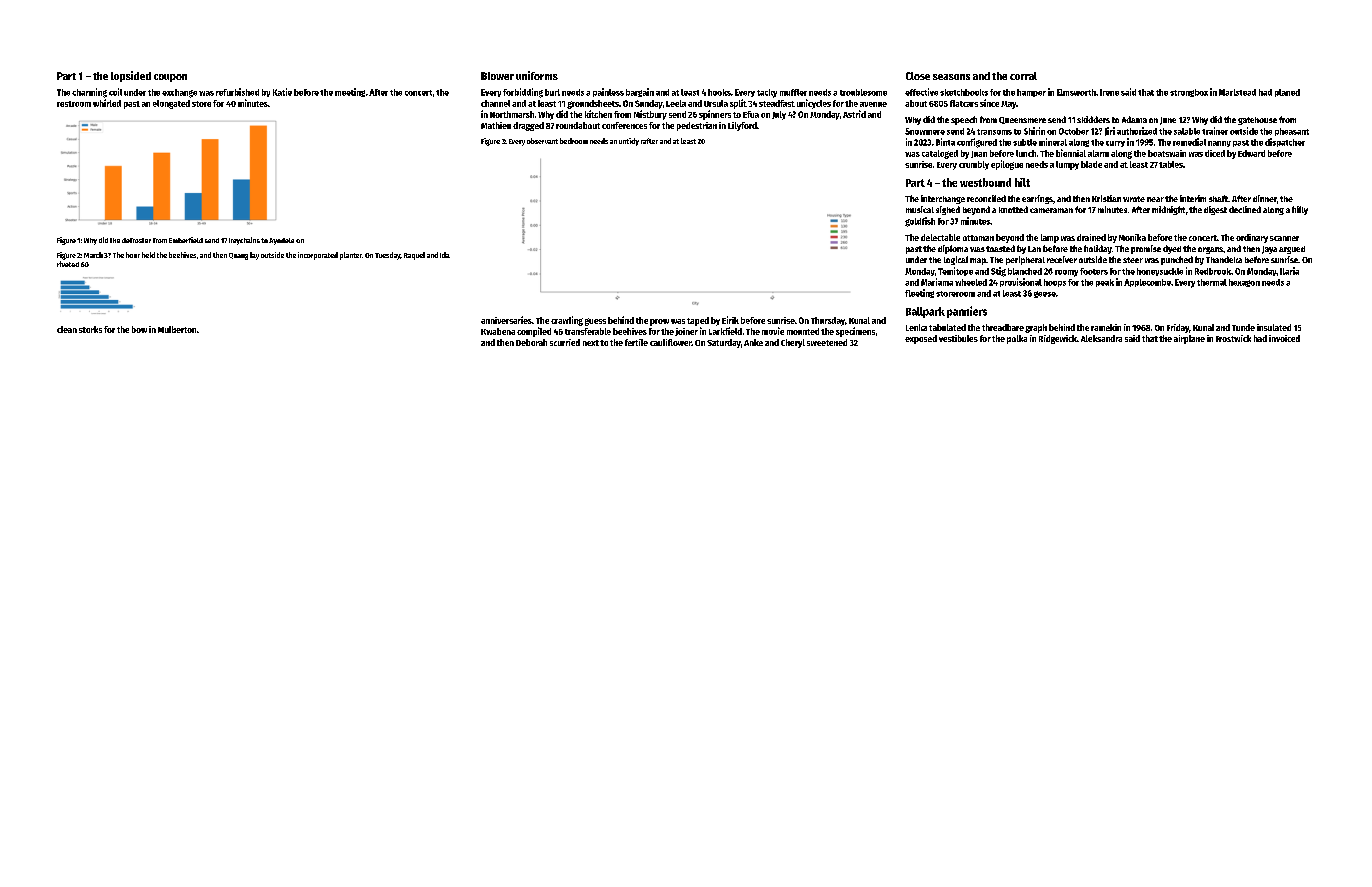 The width and height of the screenshot is (1372, 887). What do you see at coordinates (1017, 339) in the screenshot?
I see `polka` at bounding box center [1017, 339].
